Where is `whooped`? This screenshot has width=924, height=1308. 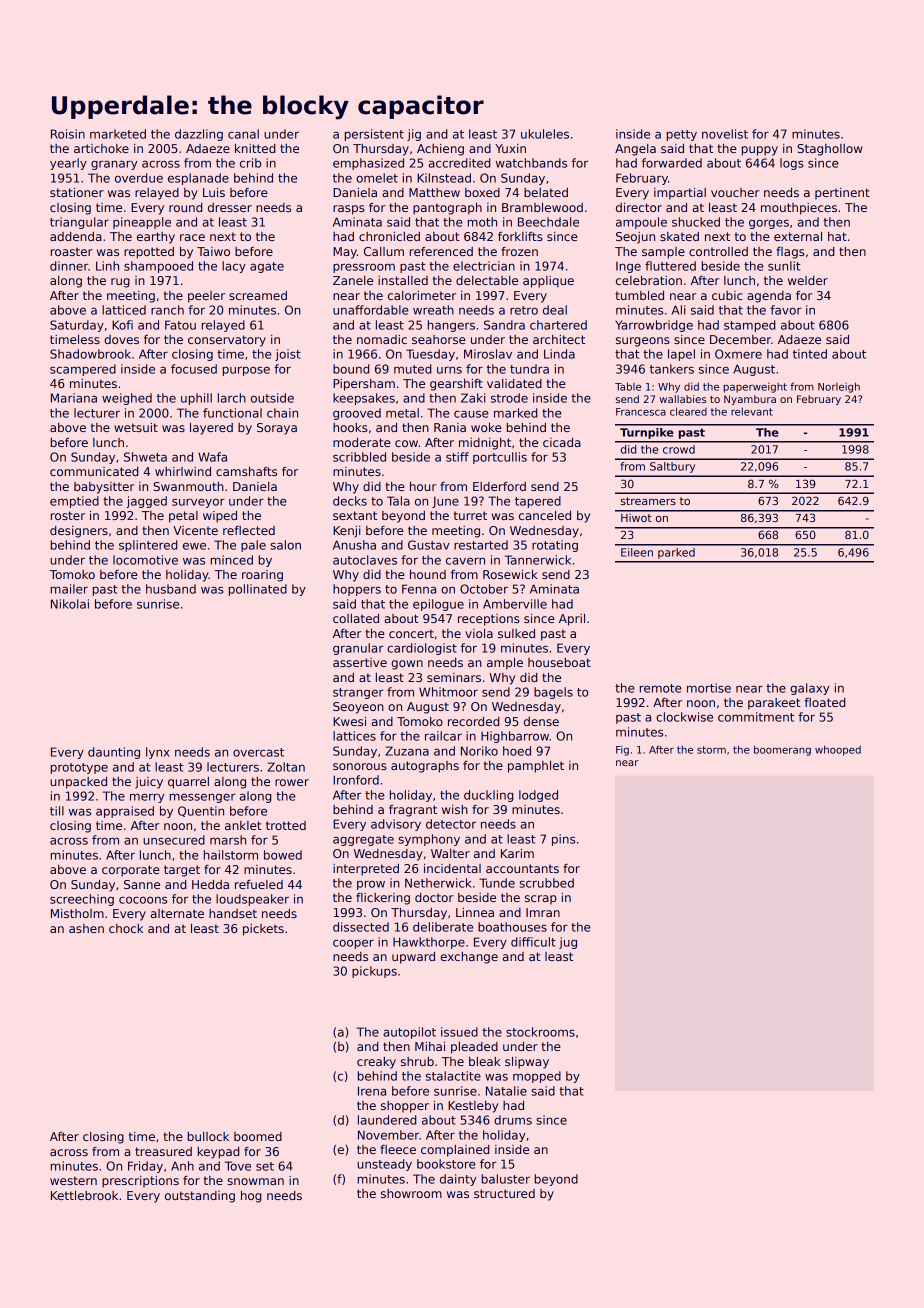
whooped is located at coordinates (838, 750).
